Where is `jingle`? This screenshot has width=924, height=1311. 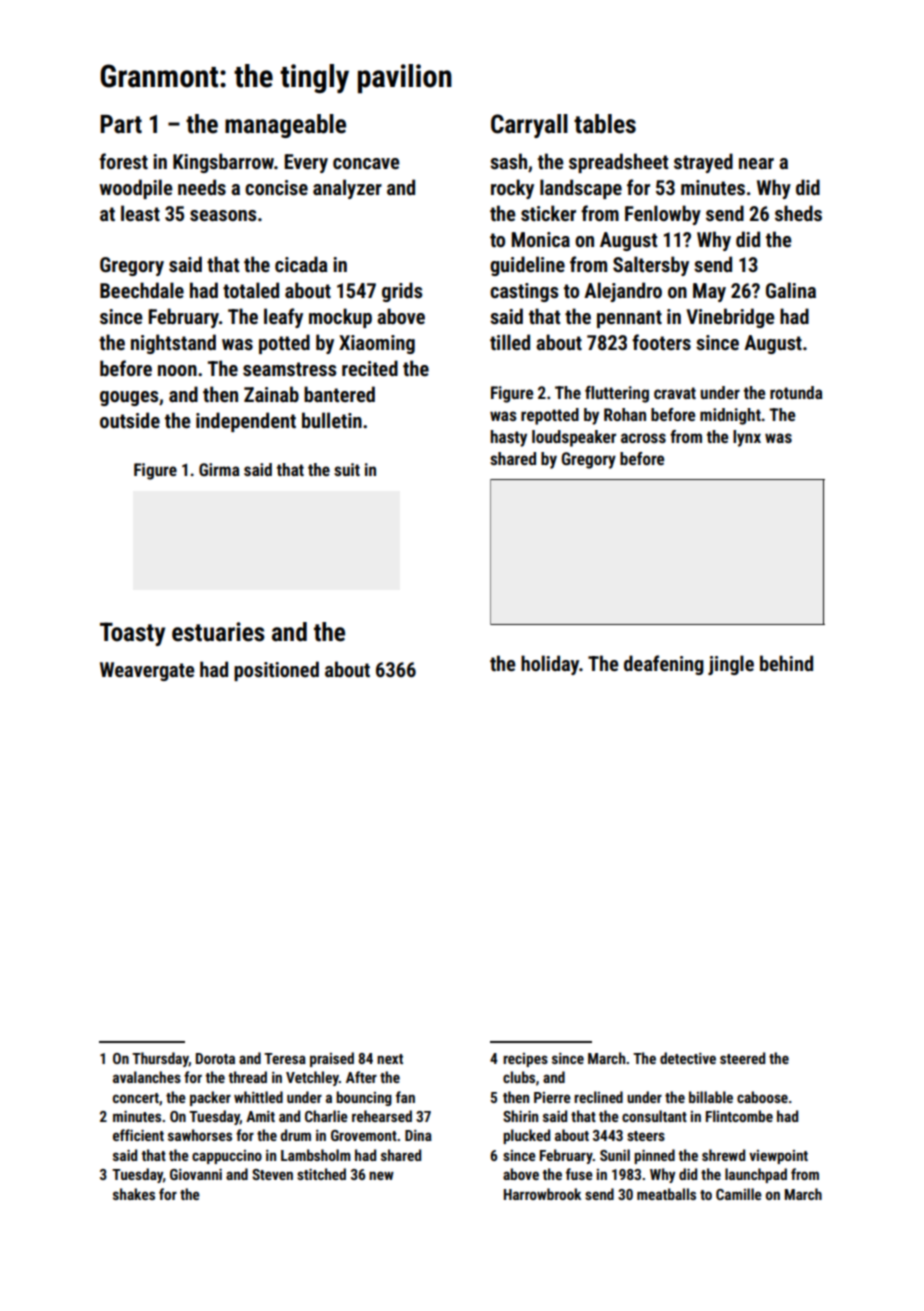
jingle is located at coordinates (731, 665).
